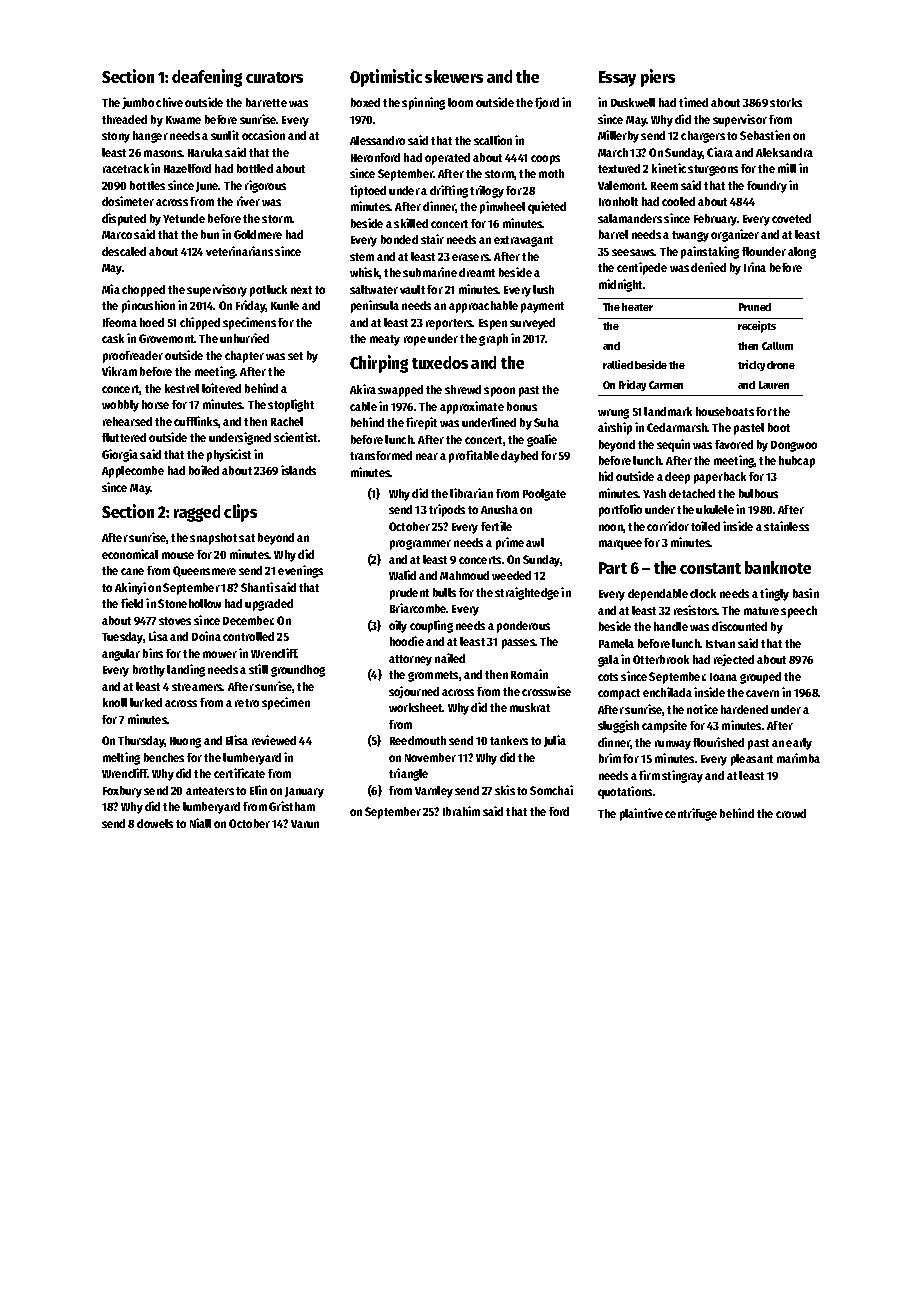  I want to click on anteaters, so click(210, 791).
